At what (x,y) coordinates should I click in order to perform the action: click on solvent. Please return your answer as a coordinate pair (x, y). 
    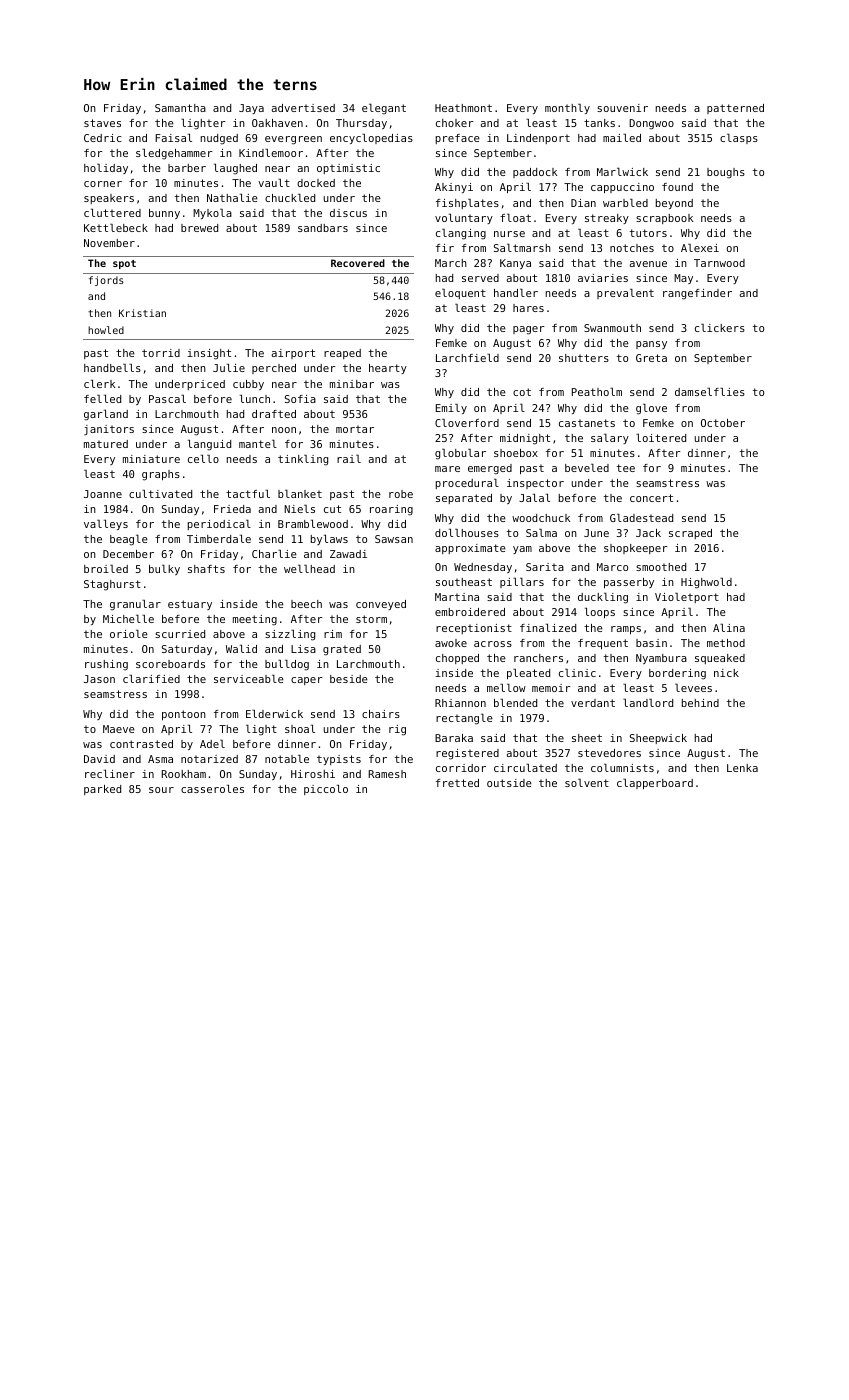
    Looking at the image, I should click on (587, 783).
